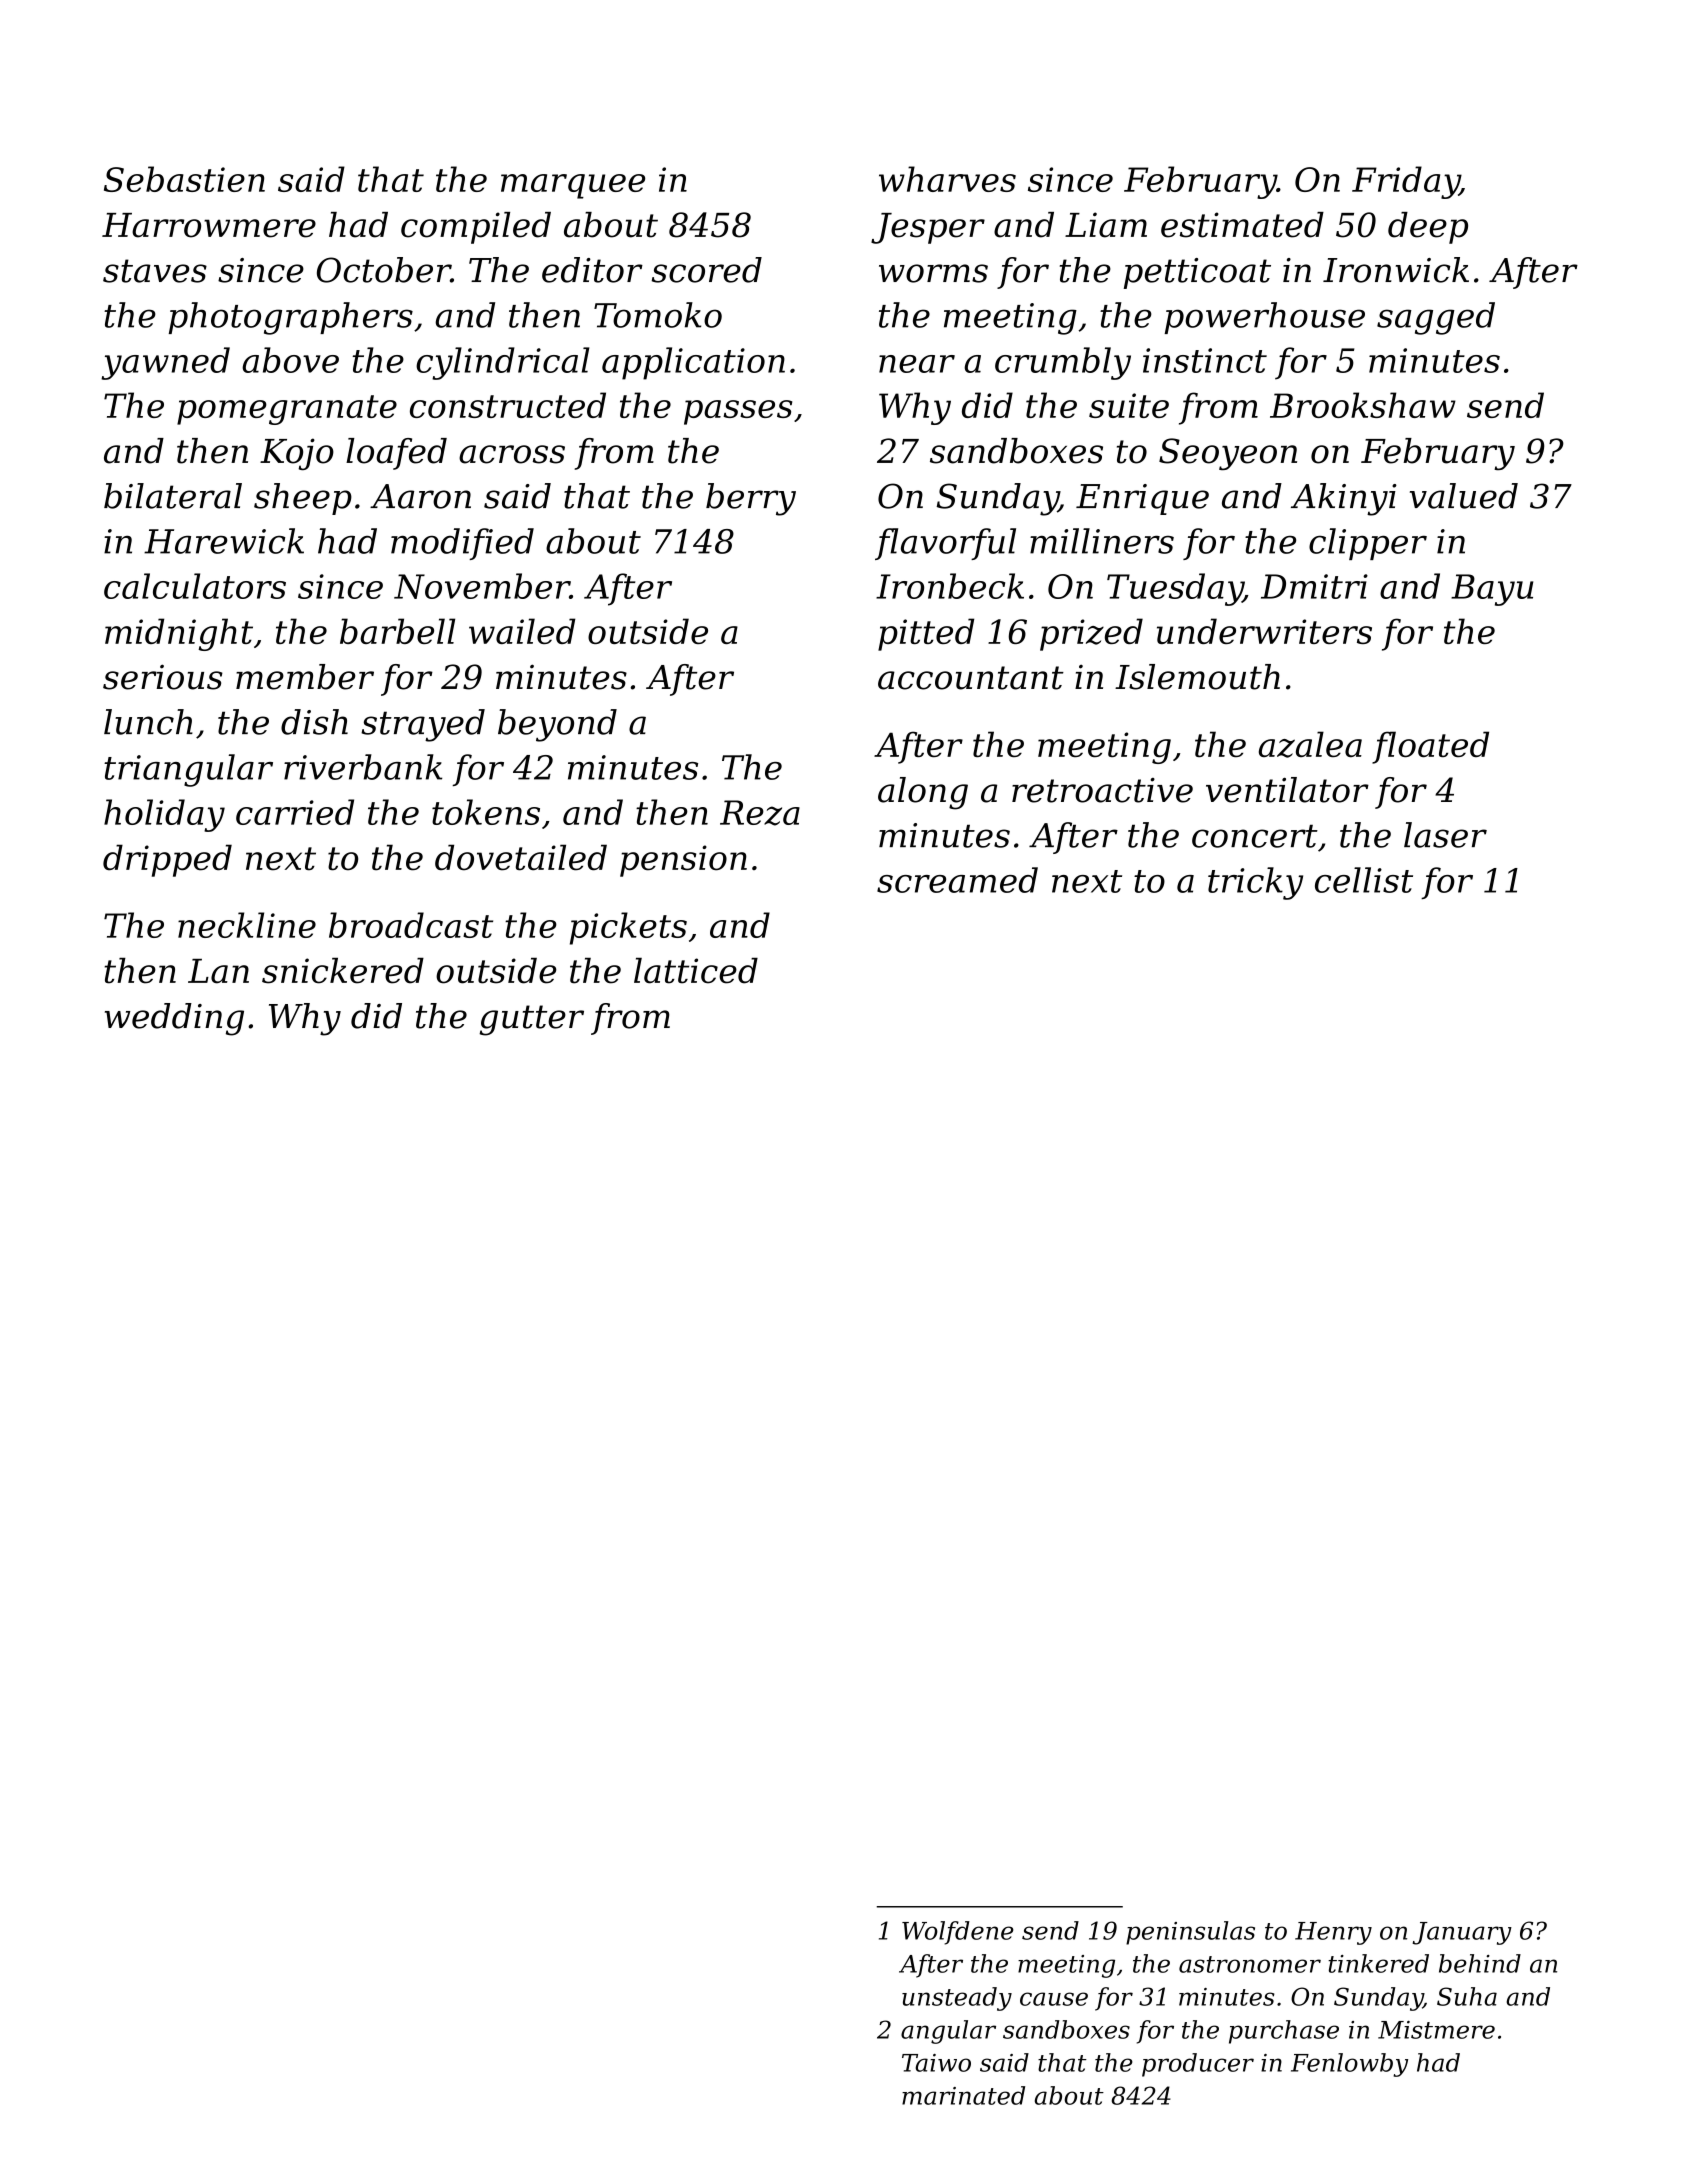 This document has height=2178, width=1683. I want to click on Jesper, so click(928, 228).
